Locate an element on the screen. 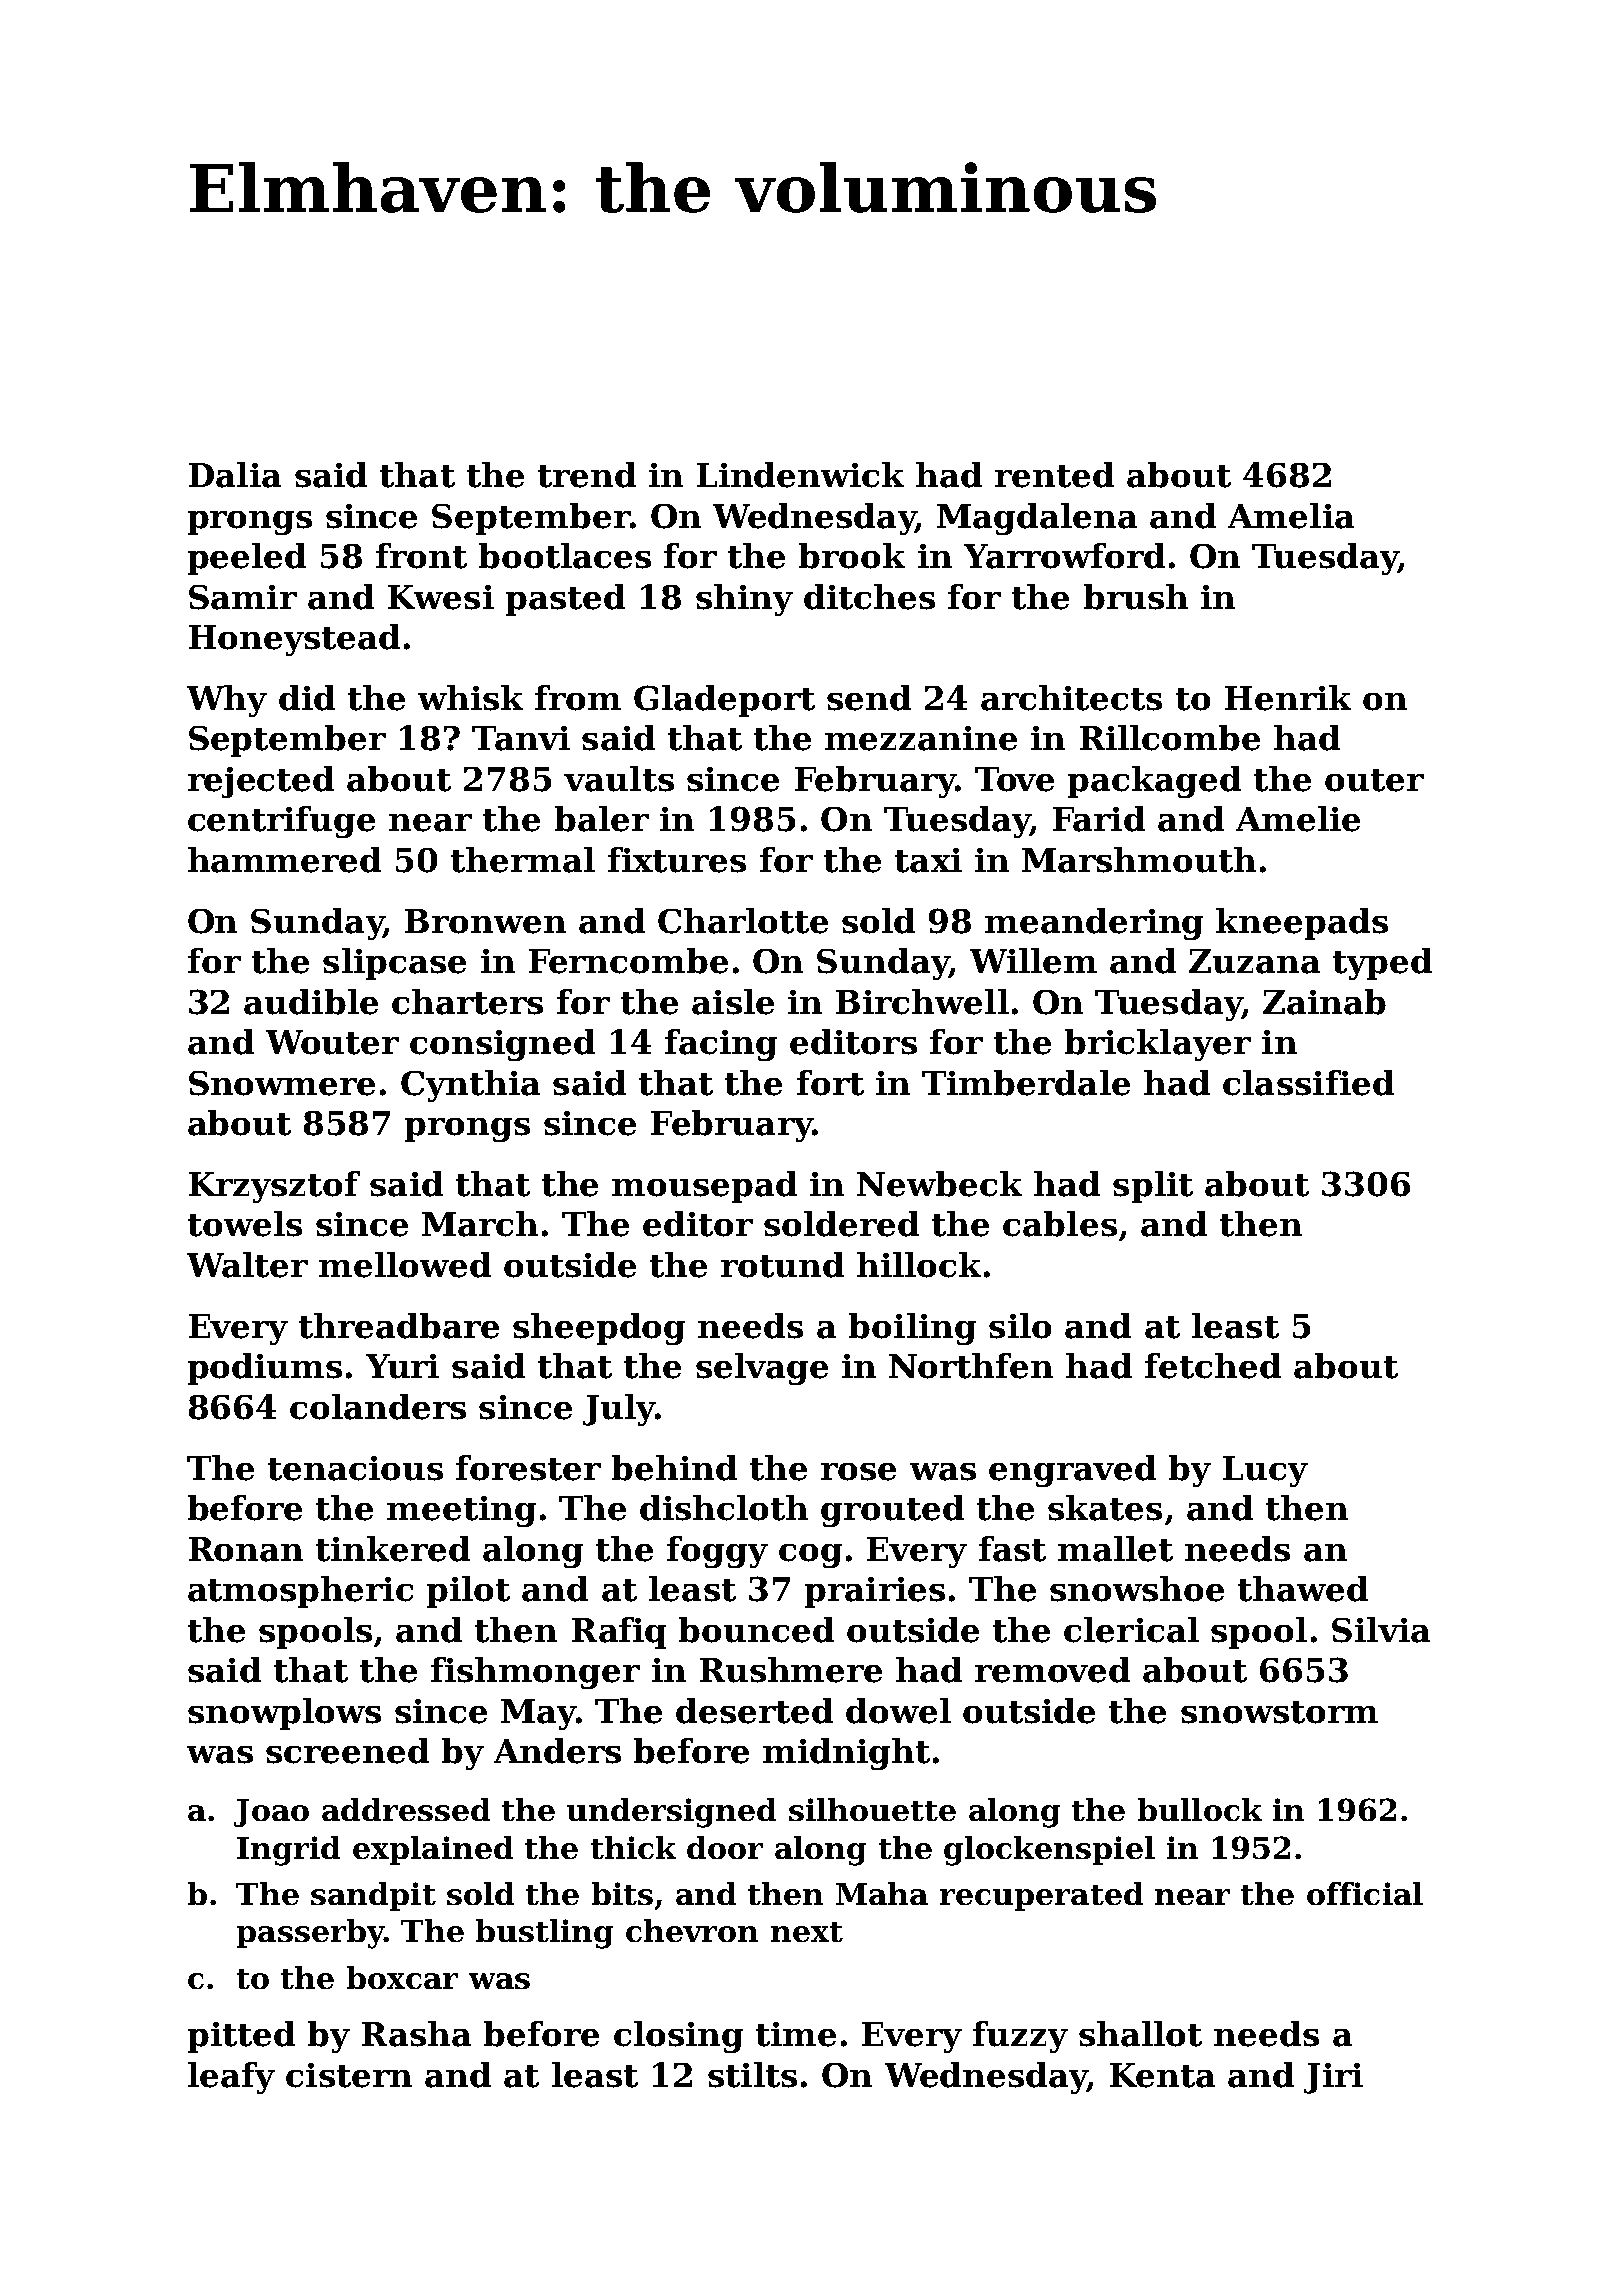 This screenshot has height=2292, width=1620. Rafiq is located at coordinates (619, 1633).
